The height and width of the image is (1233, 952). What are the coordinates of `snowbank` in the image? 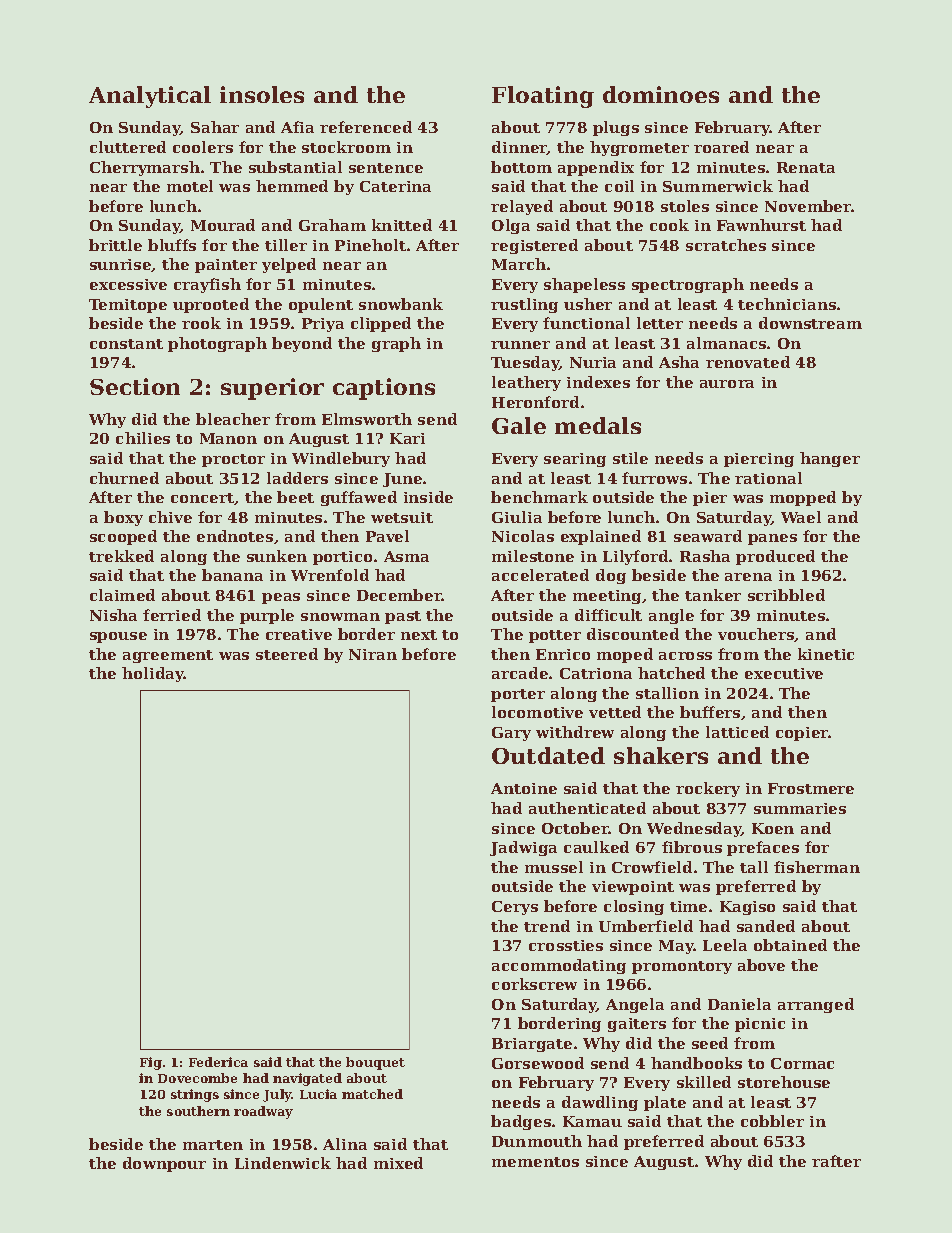 It's located at (401, 304).
